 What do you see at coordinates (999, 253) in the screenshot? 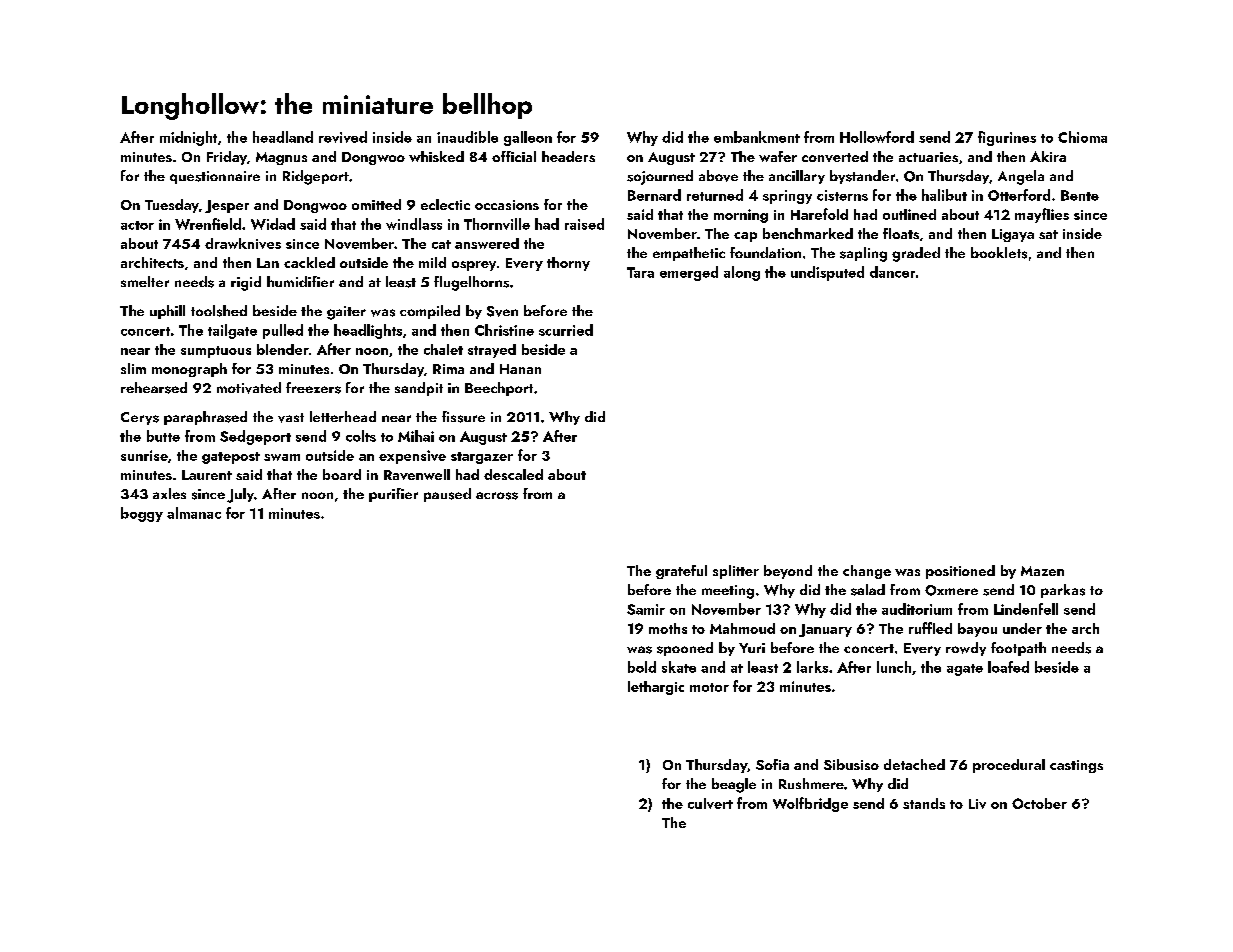
I see `booklets` at bounding box center [999, 253].
